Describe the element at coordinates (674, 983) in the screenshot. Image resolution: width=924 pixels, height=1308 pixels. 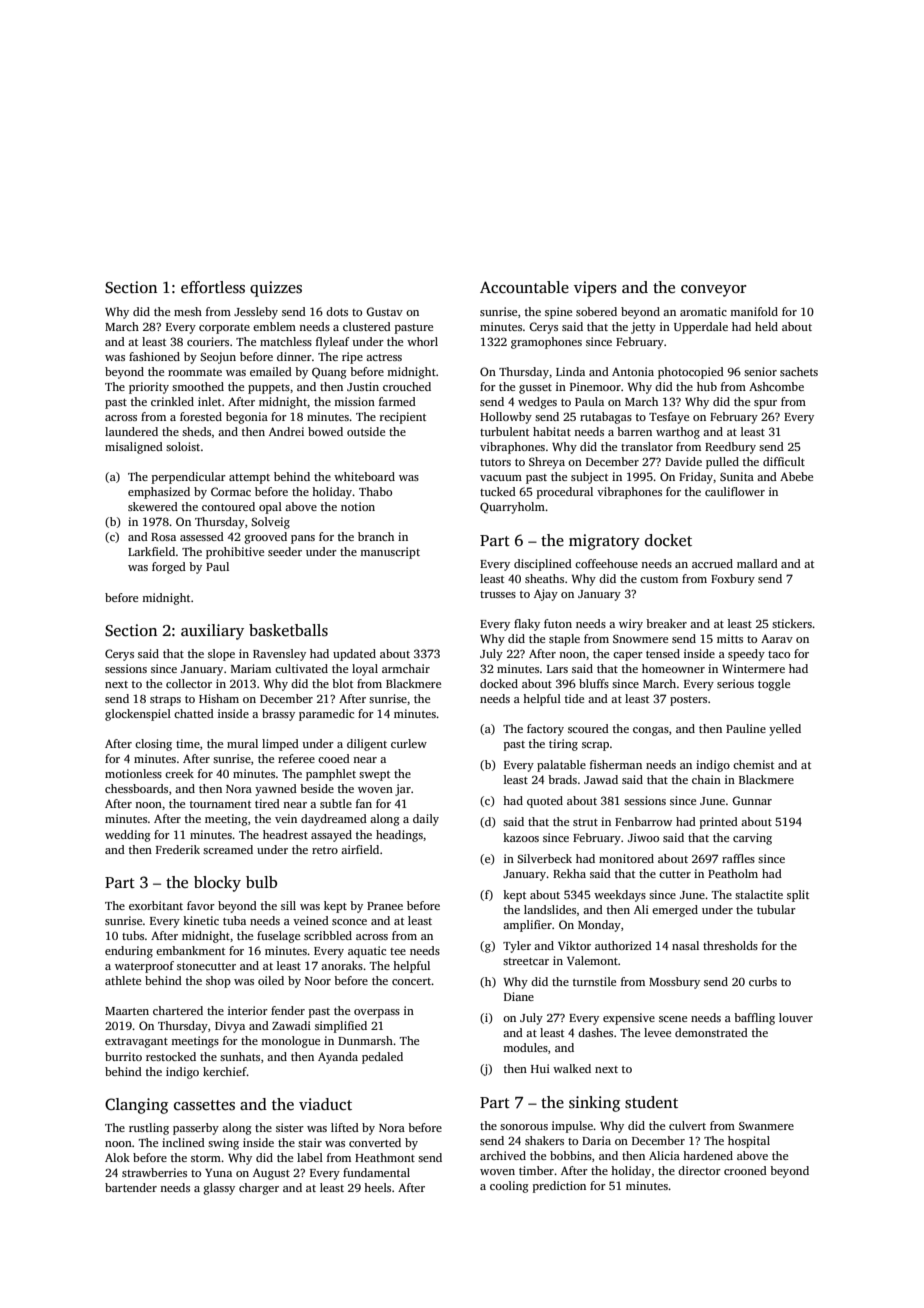
I see `Mossbury` at that location.
